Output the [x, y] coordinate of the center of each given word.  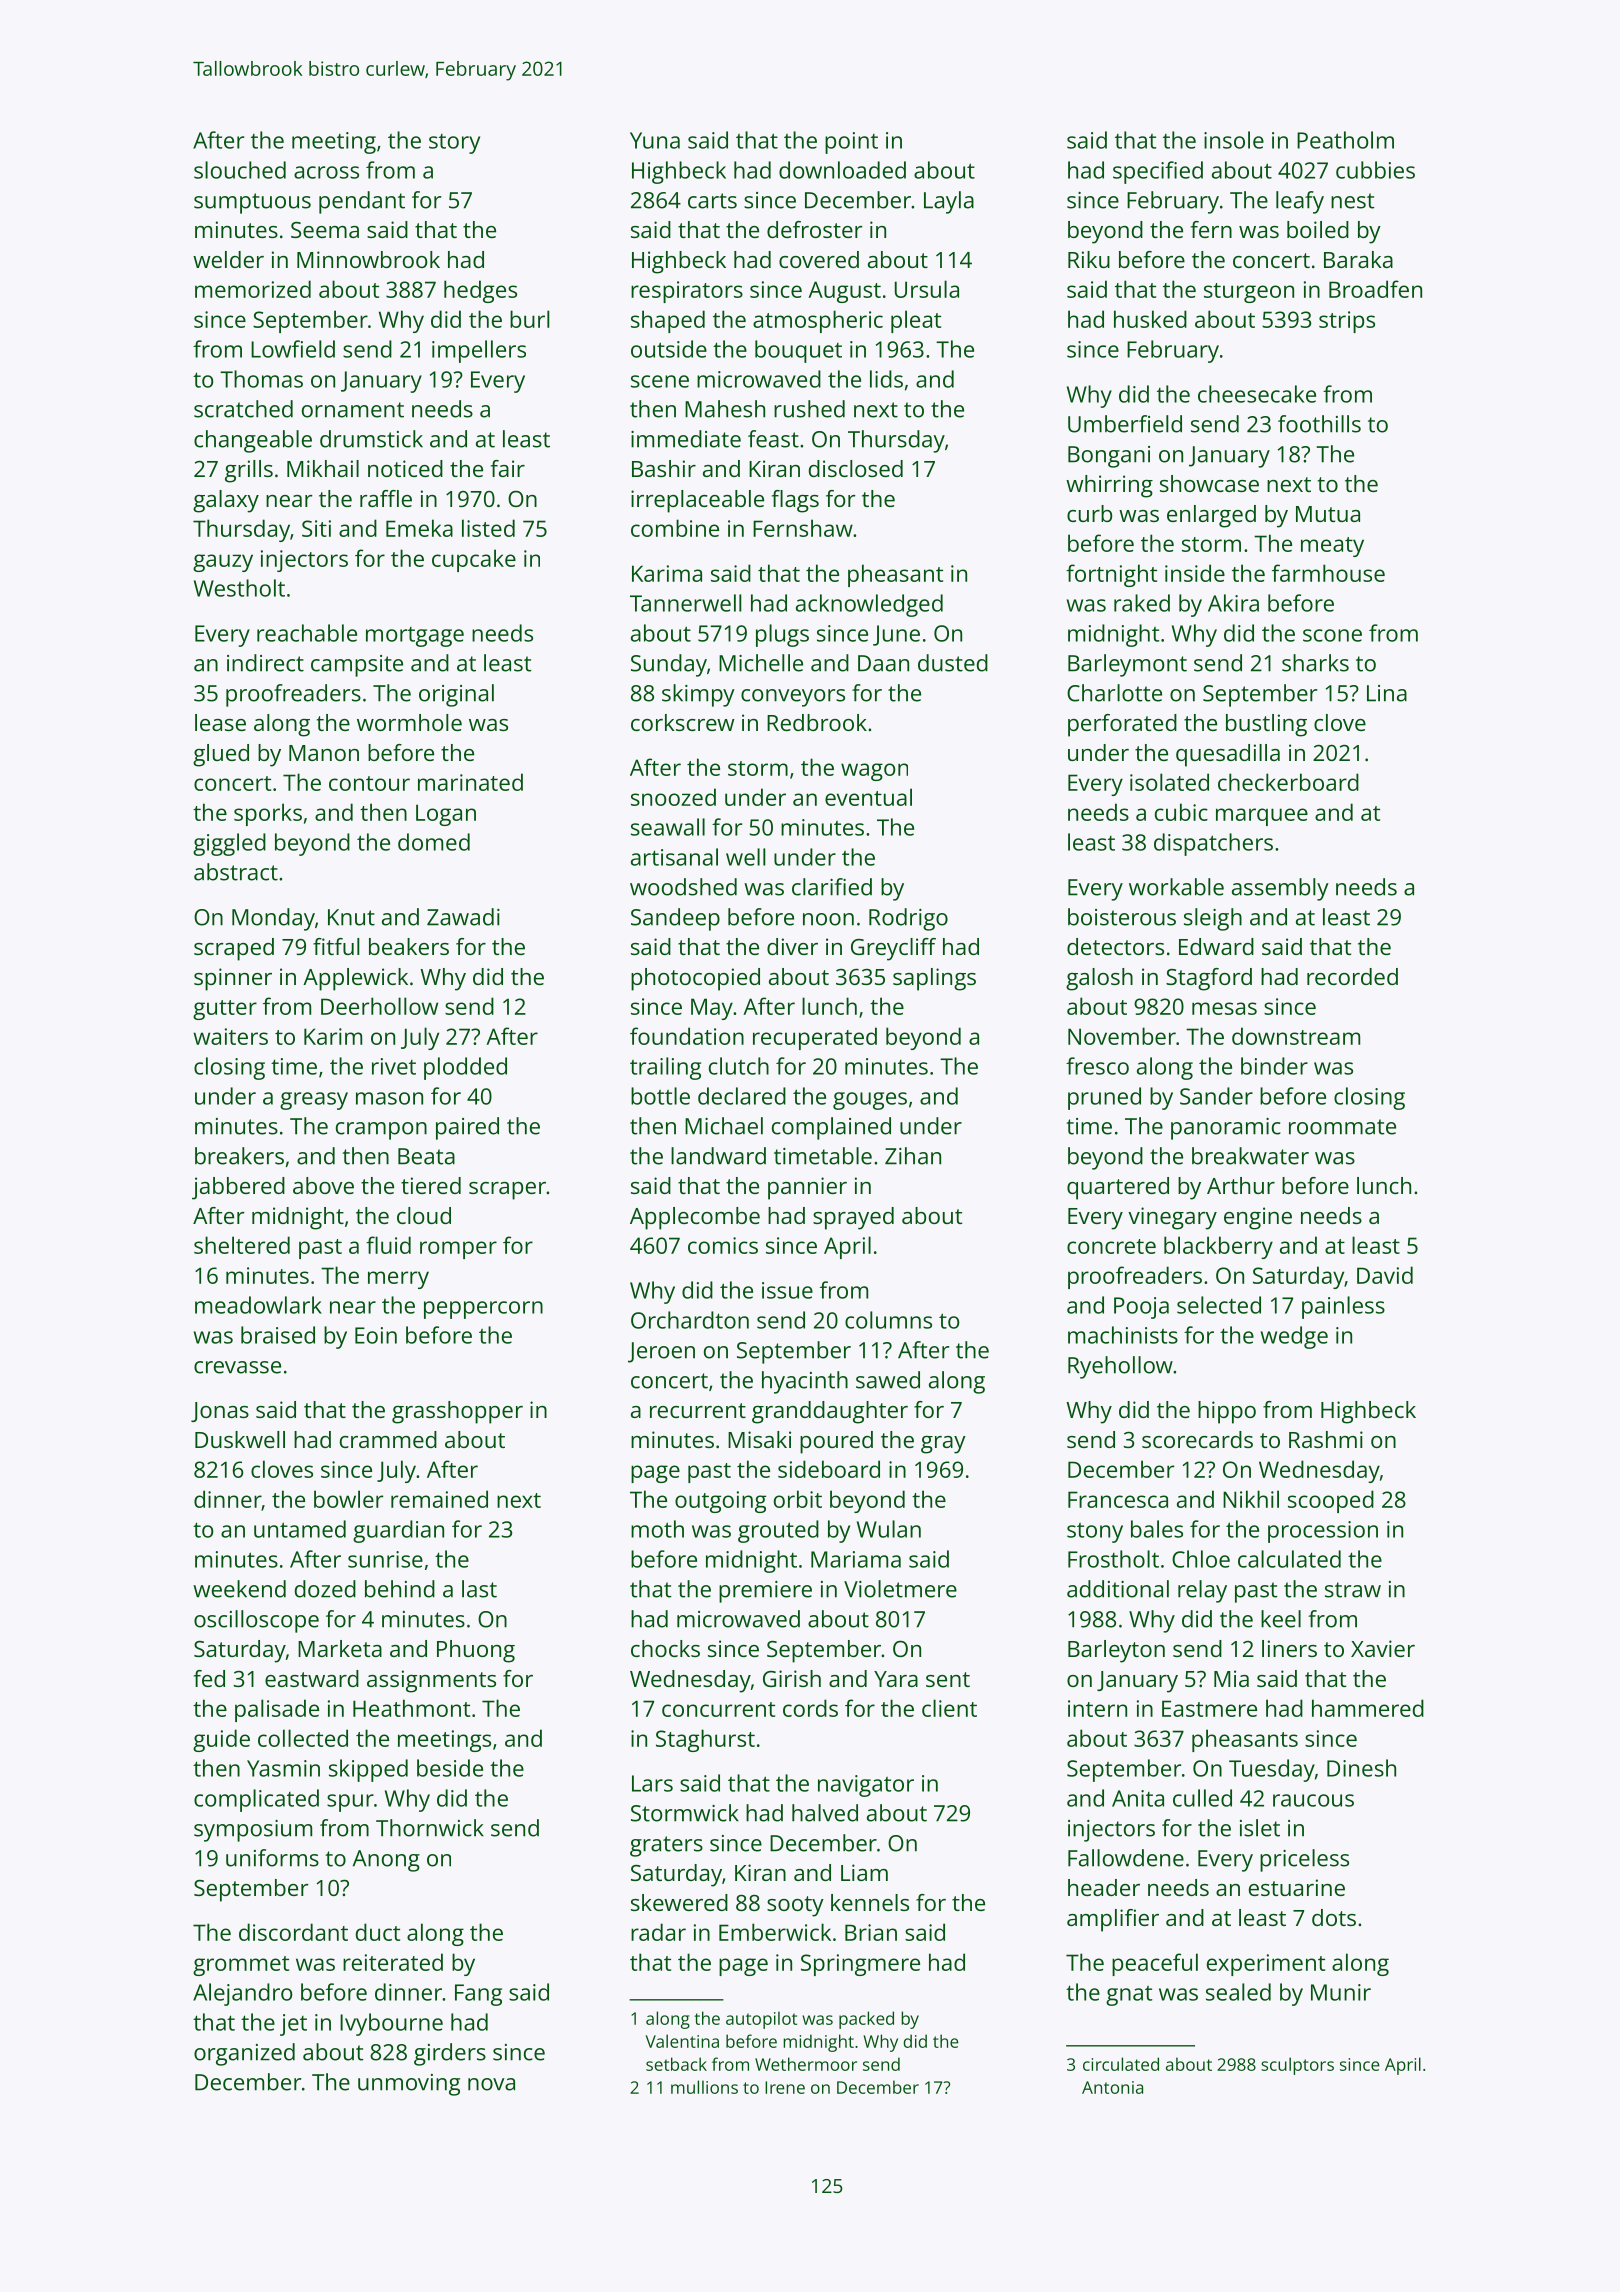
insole [1234, 140]
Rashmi [1326, 1439]
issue [787, 1290]
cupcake [474, 560]
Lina [1387, 693]
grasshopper [457, 1412]
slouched [240, 170]
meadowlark [258, 1305]
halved [825, 1813]
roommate [1342, 1127]
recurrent [698, 1410]
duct [378, 1932]
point [851, 143]
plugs [782, 635]
